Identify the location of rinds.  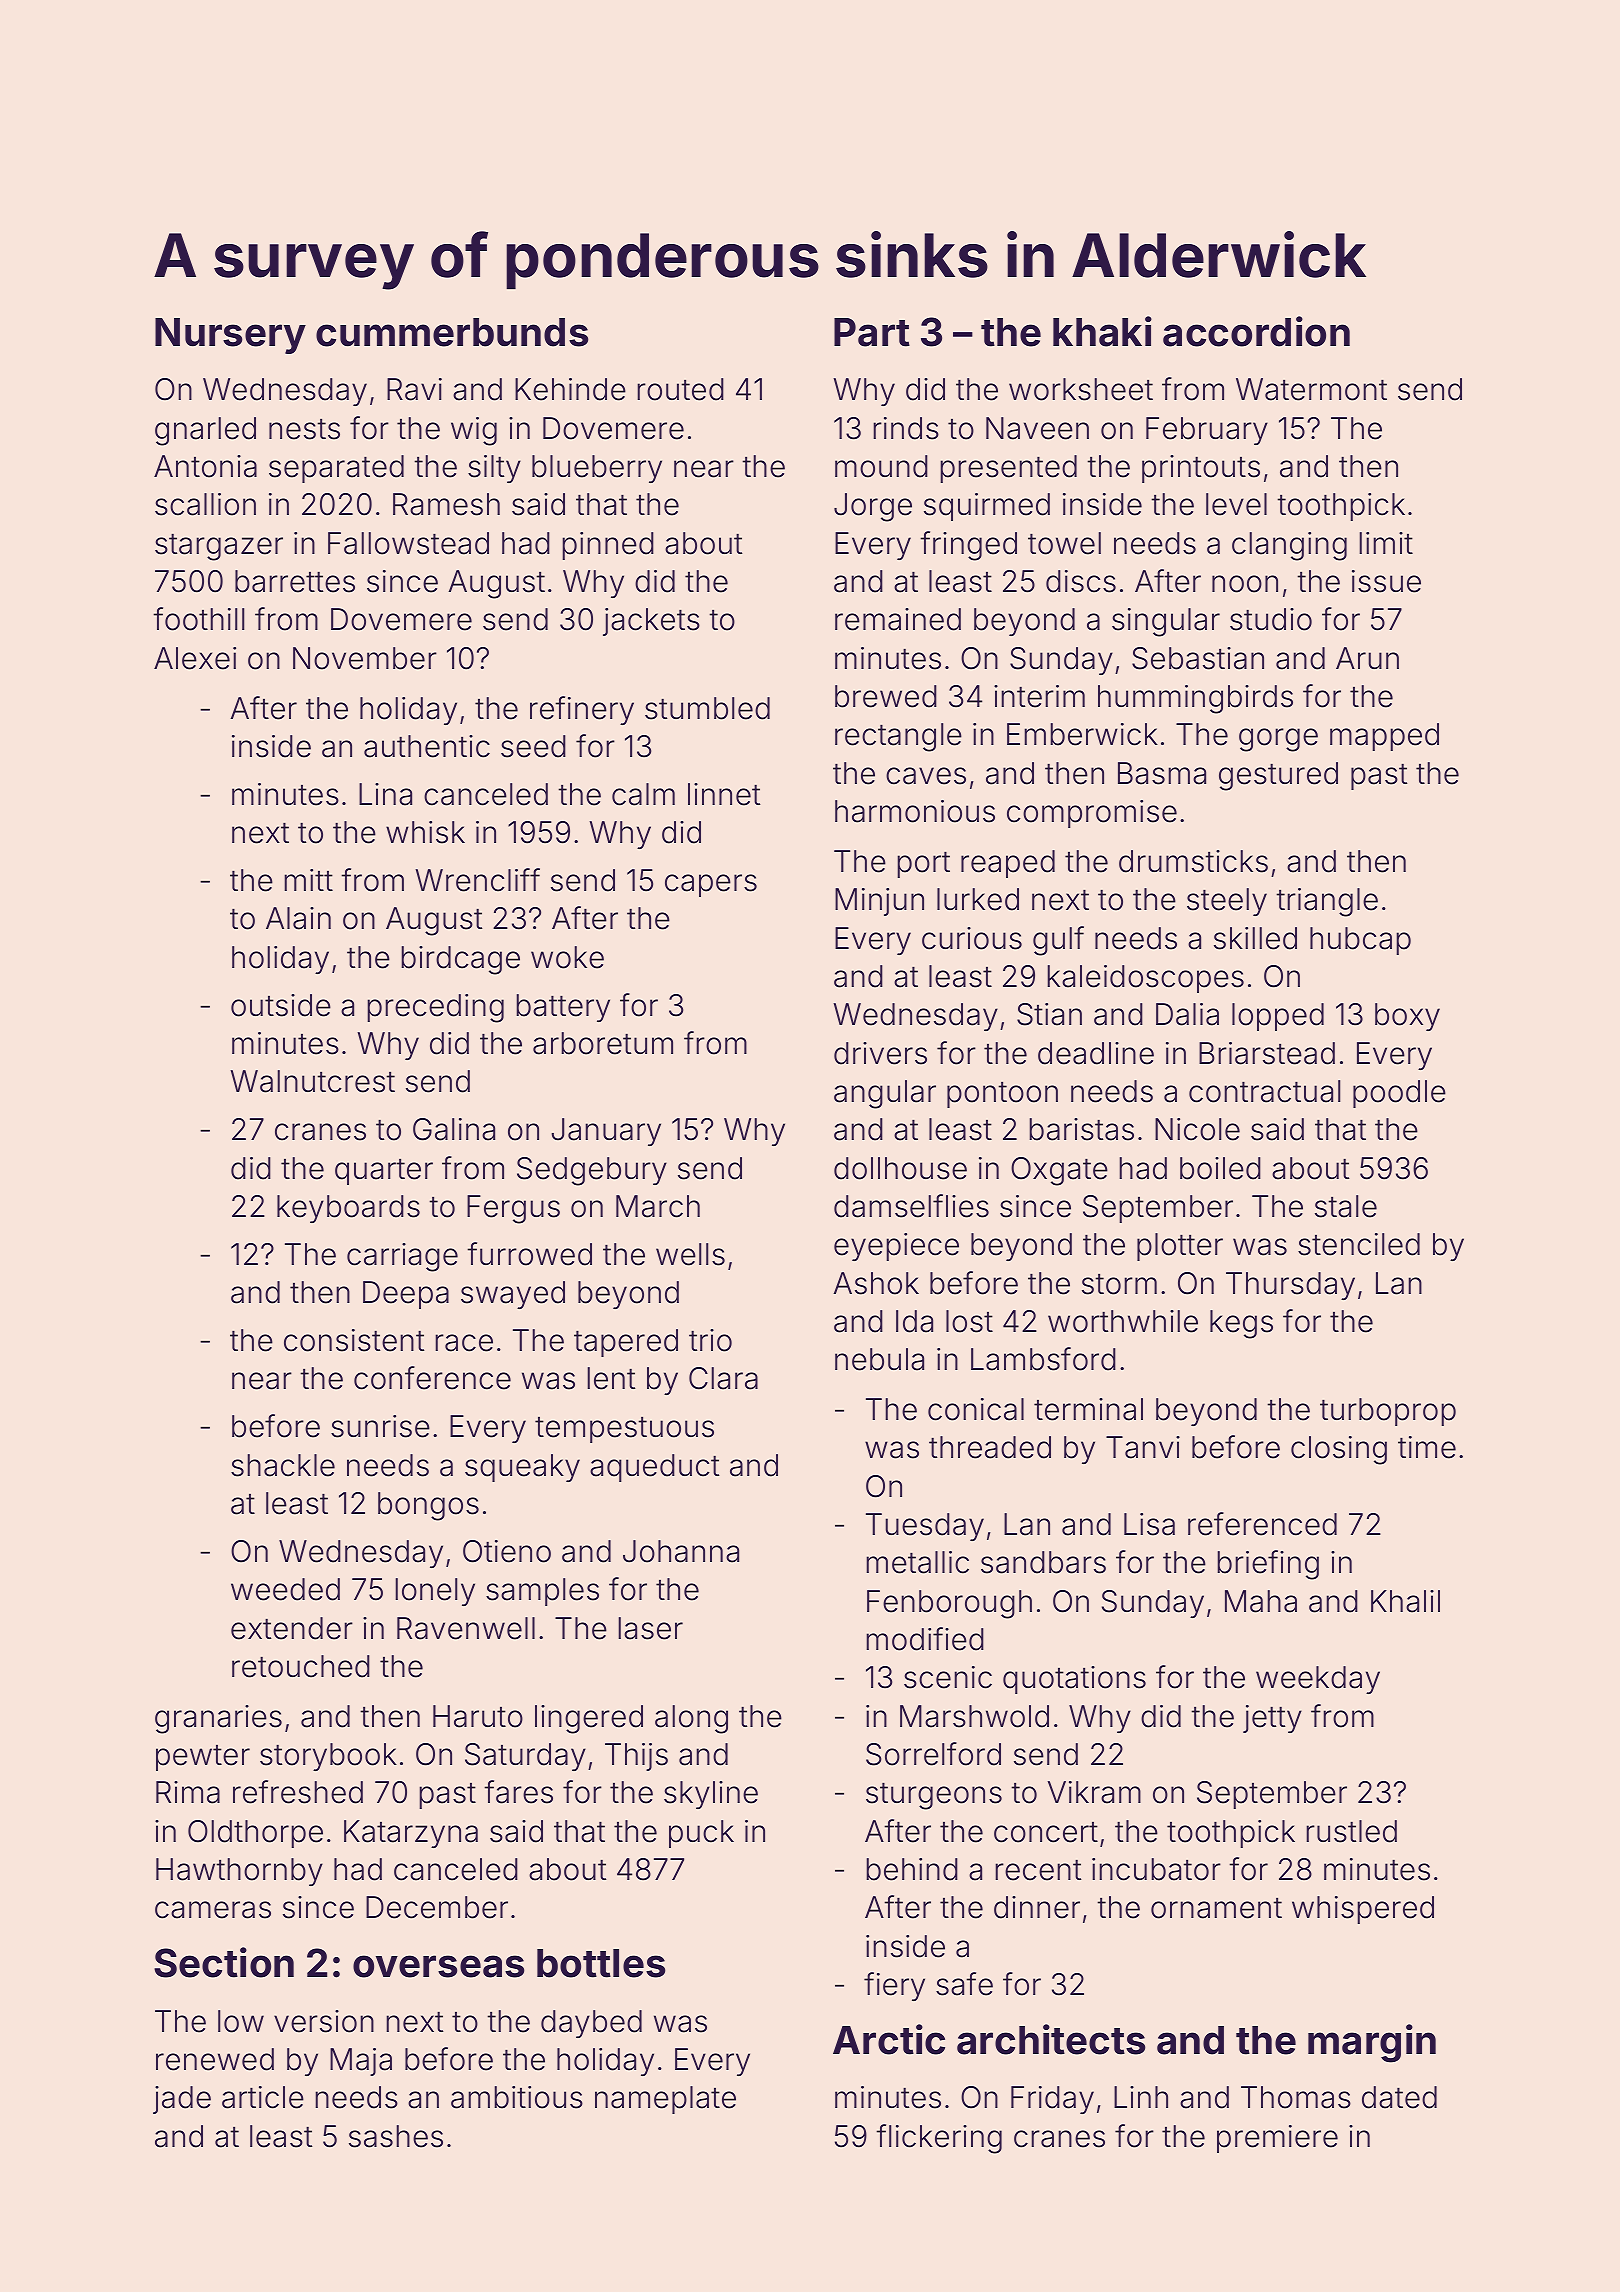
(906, 428).
